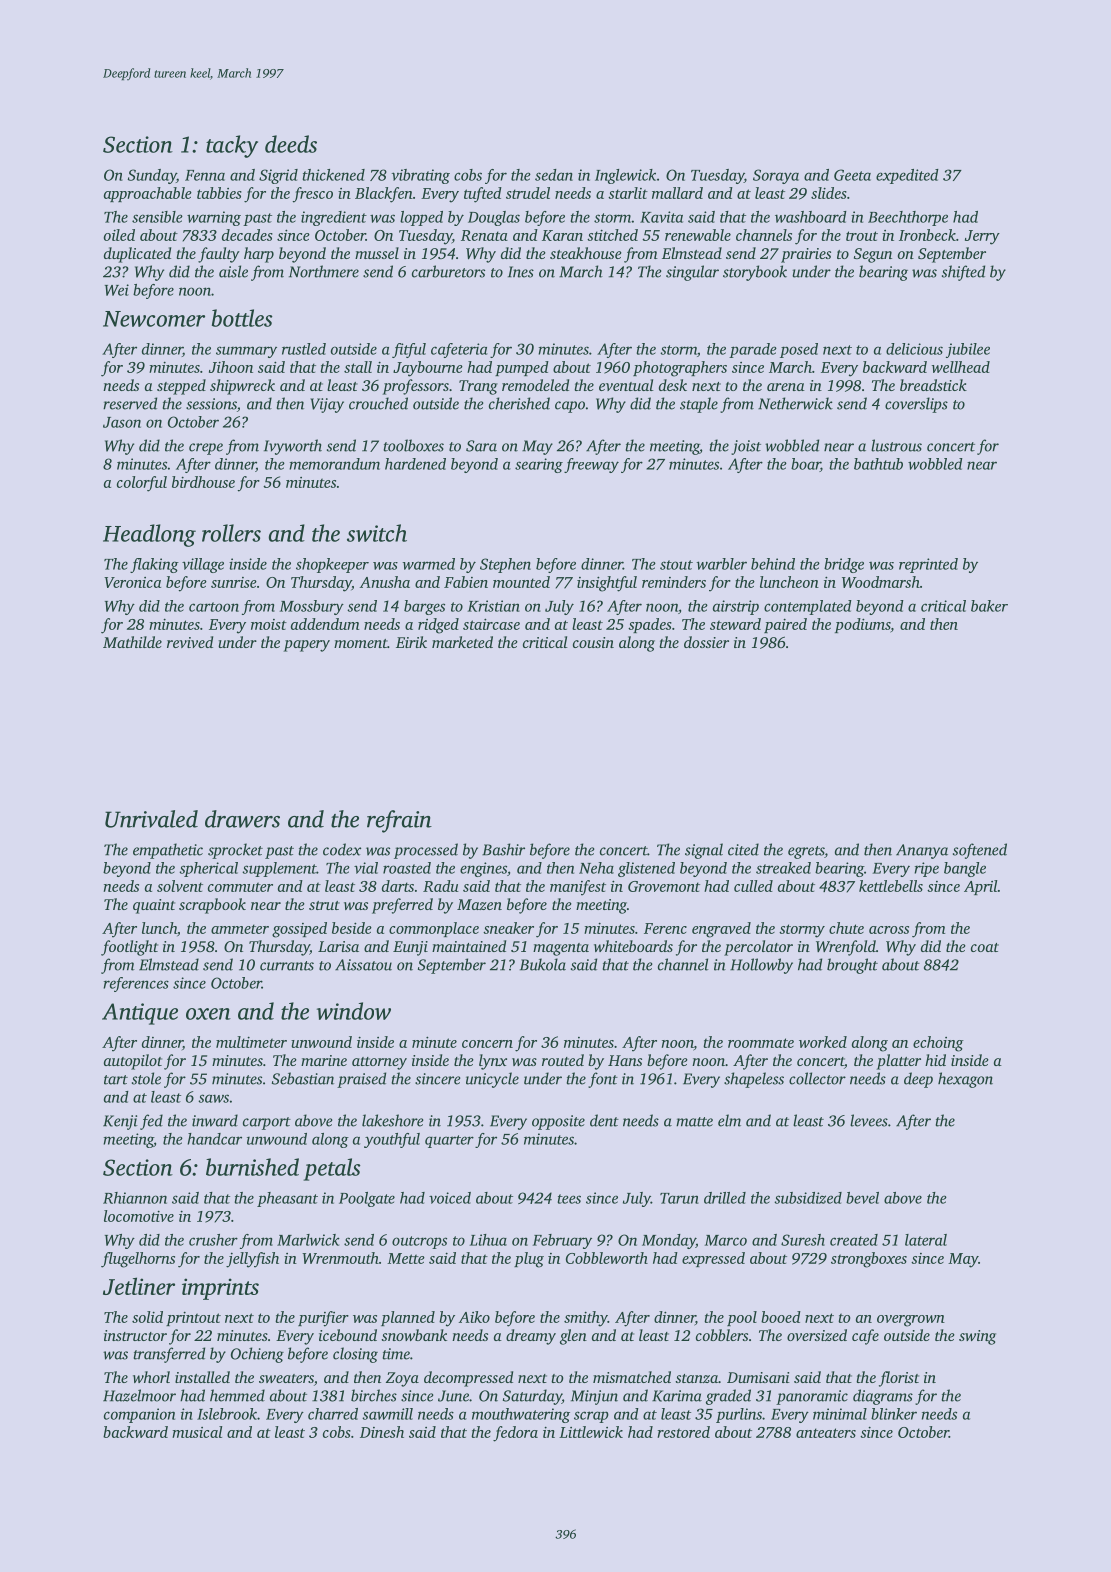  I want to click on opposite, so click(558, 1122).
